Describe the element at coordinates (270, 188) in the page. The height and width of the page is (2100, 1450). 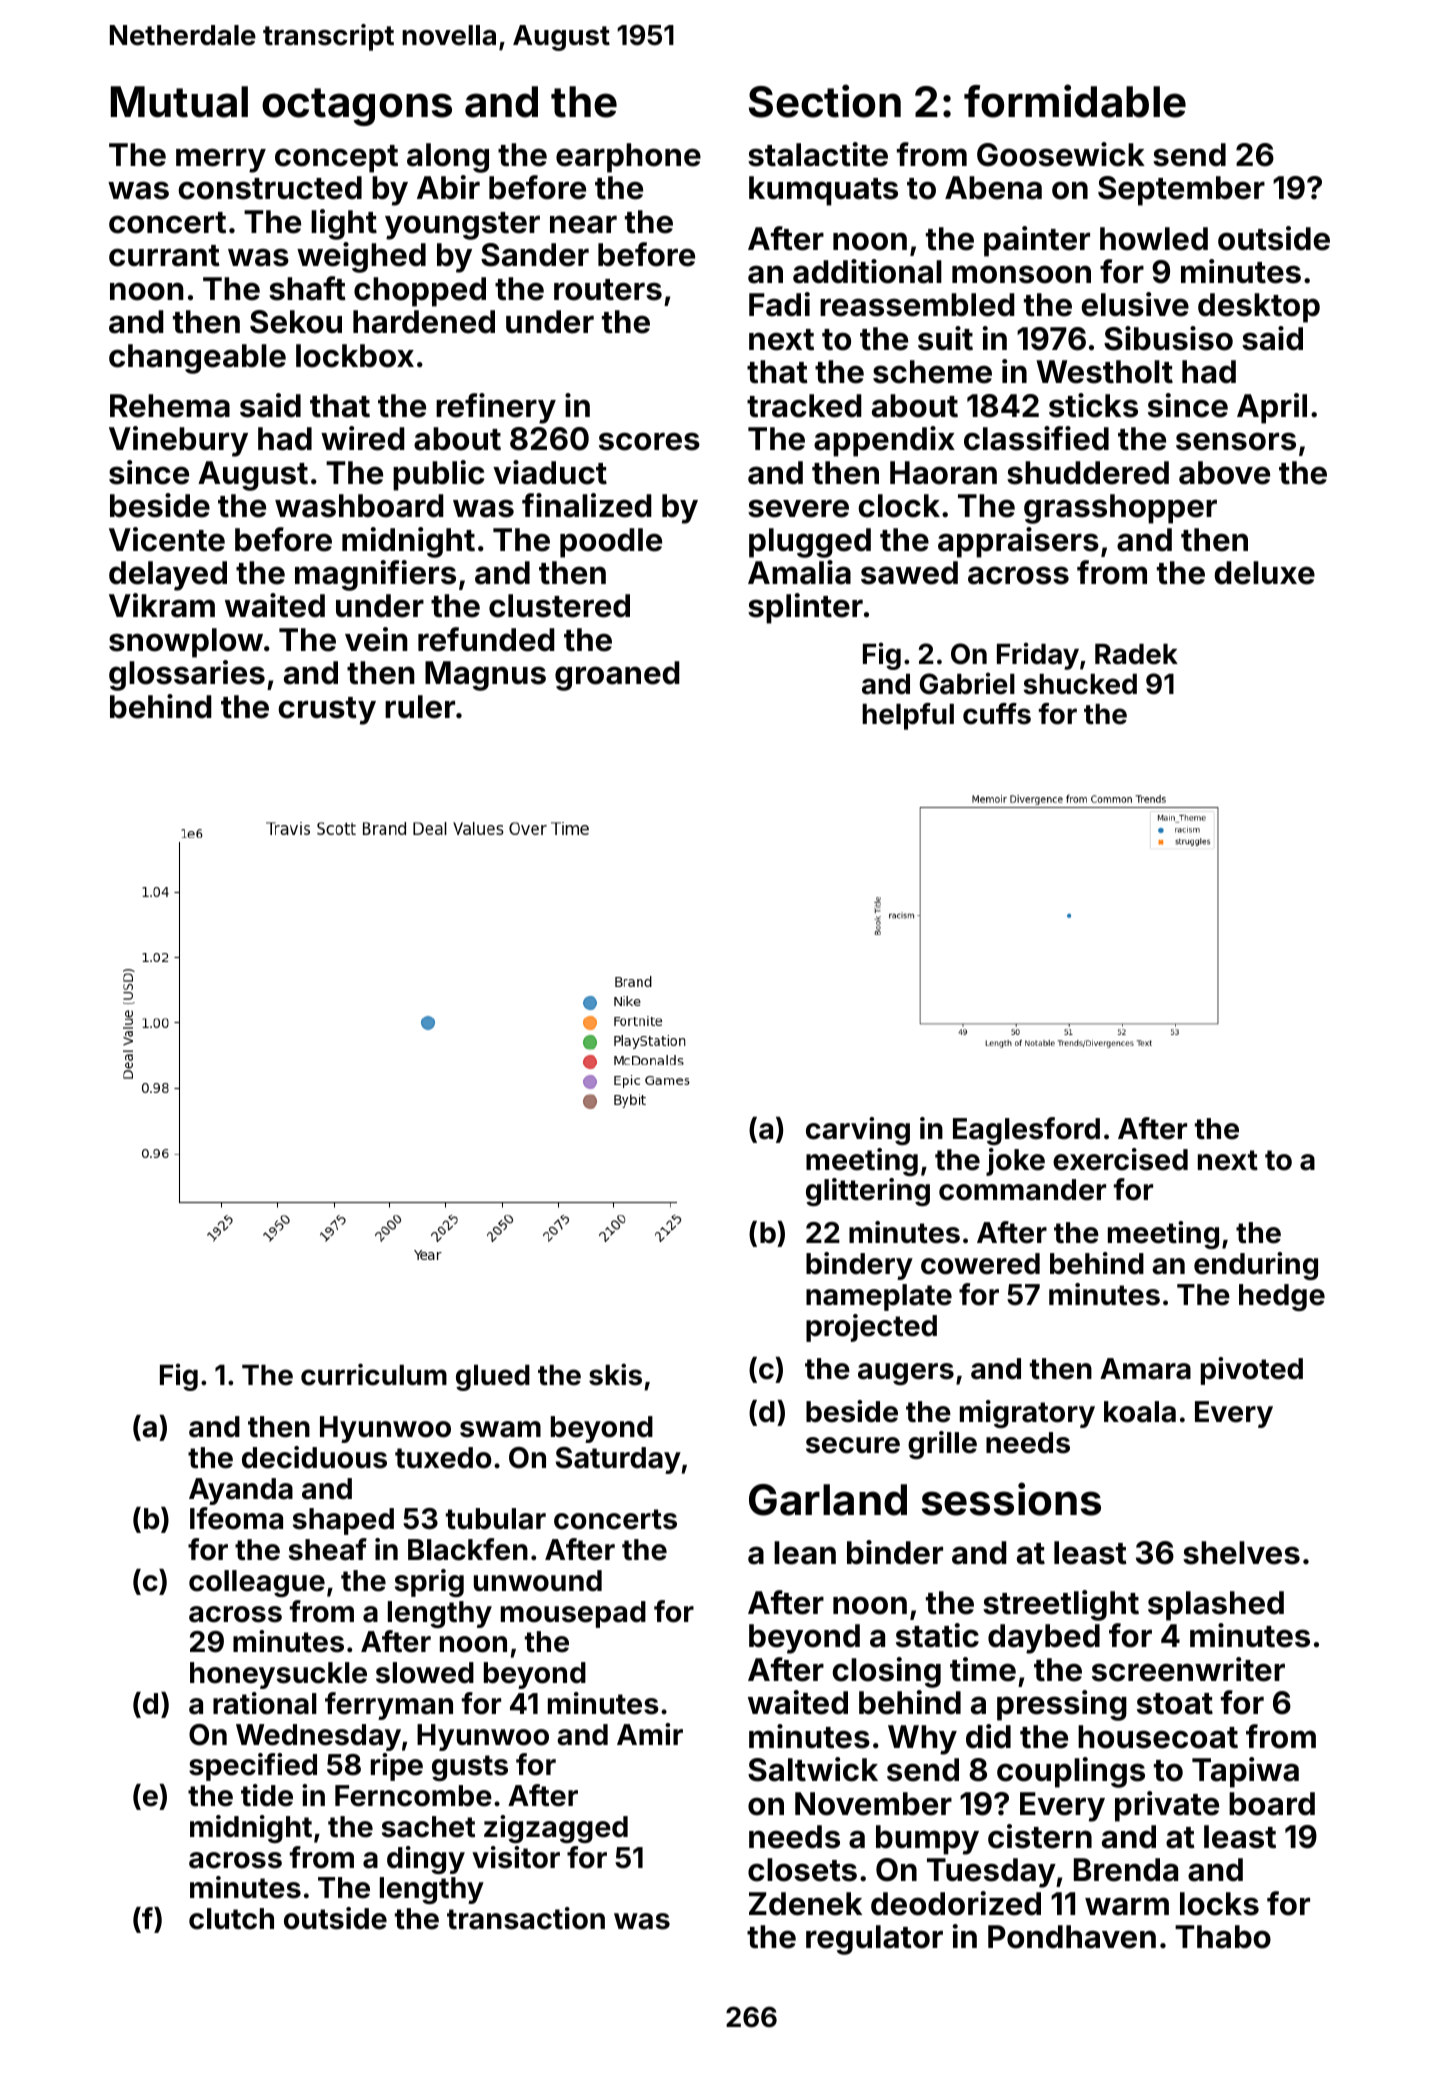
I see `constructed` at that location.
